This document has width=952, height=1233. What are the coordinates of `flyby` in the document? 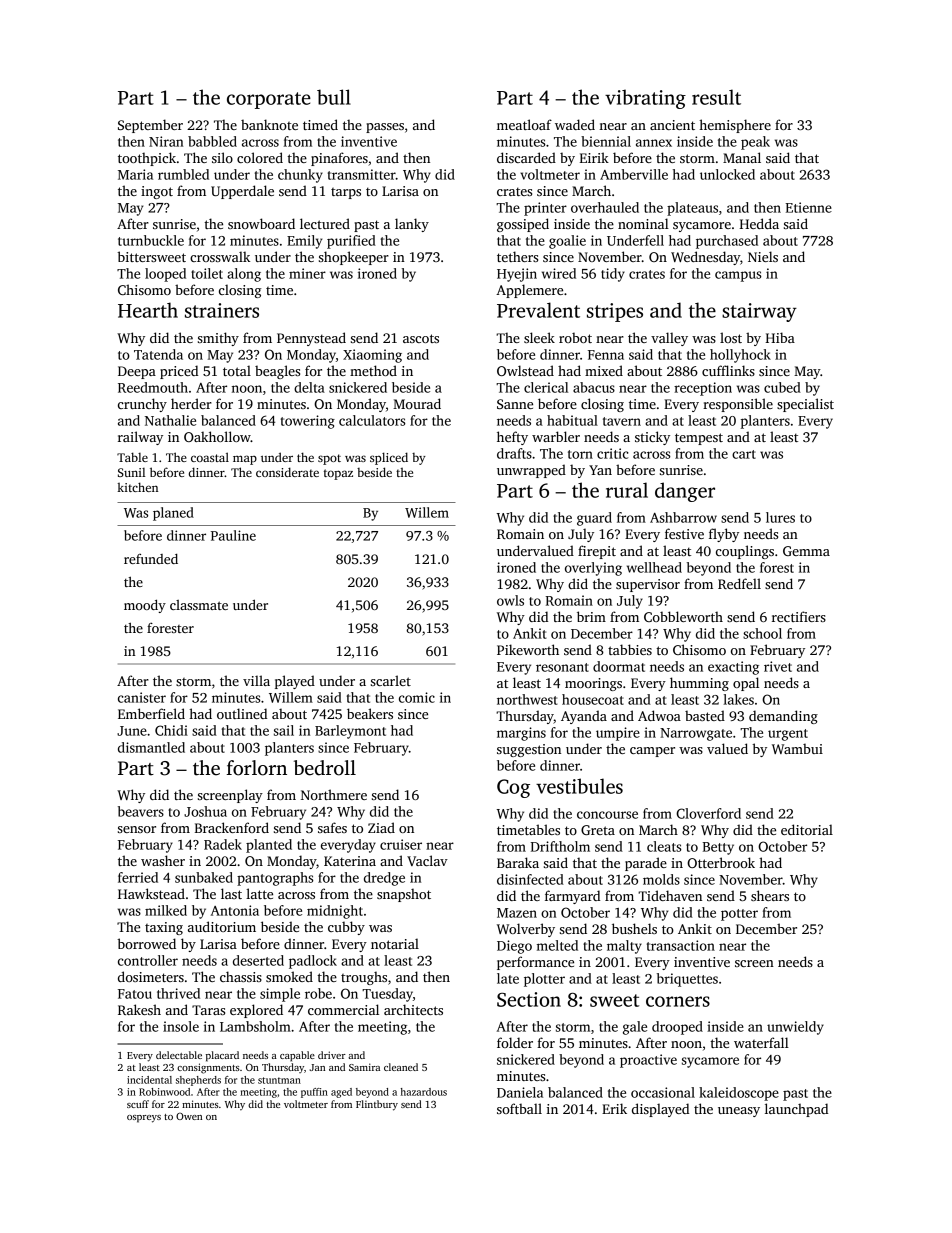 It's located at (724, 535).
